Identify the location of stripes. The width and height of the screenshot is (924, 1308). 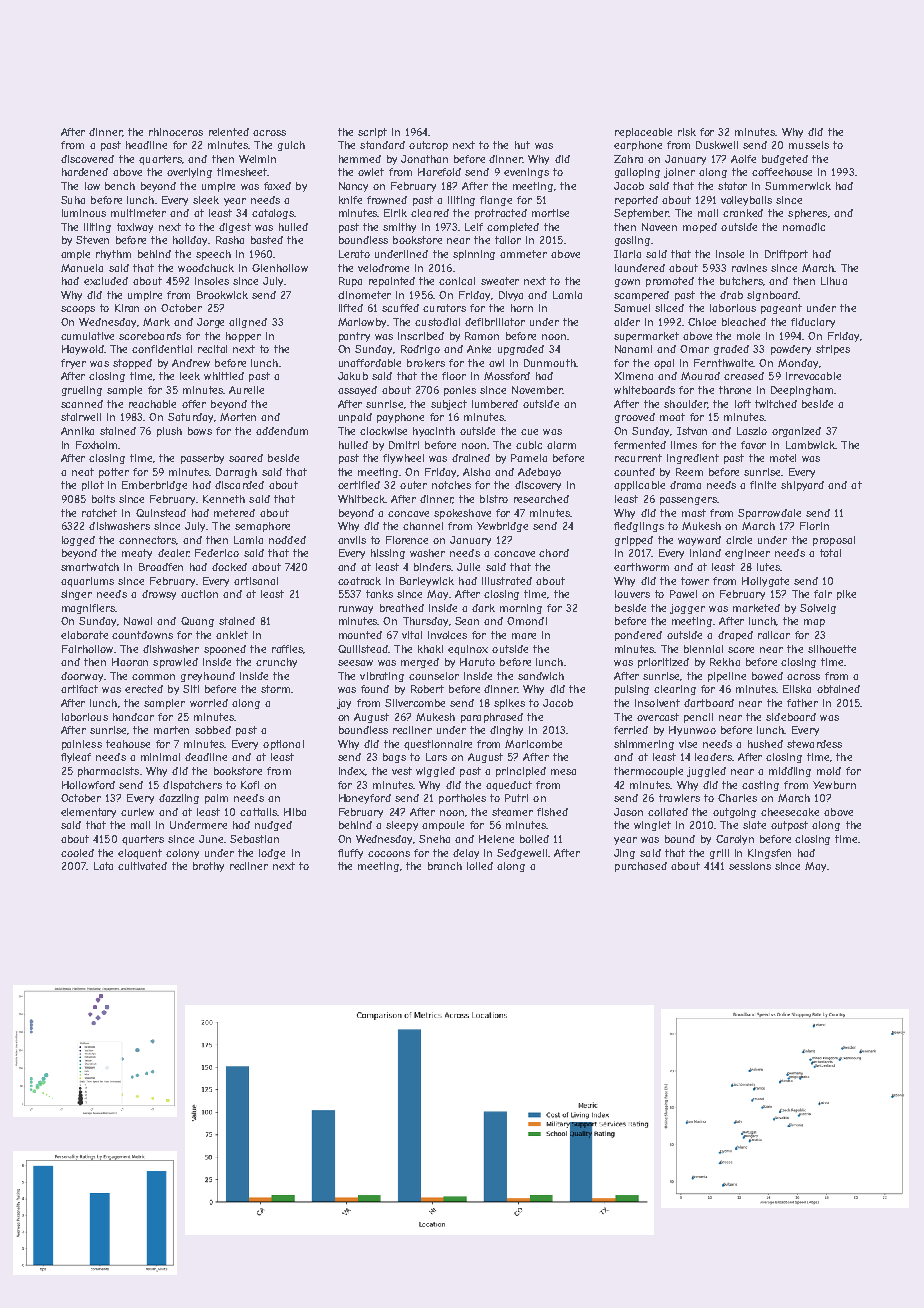
(833, 350).
